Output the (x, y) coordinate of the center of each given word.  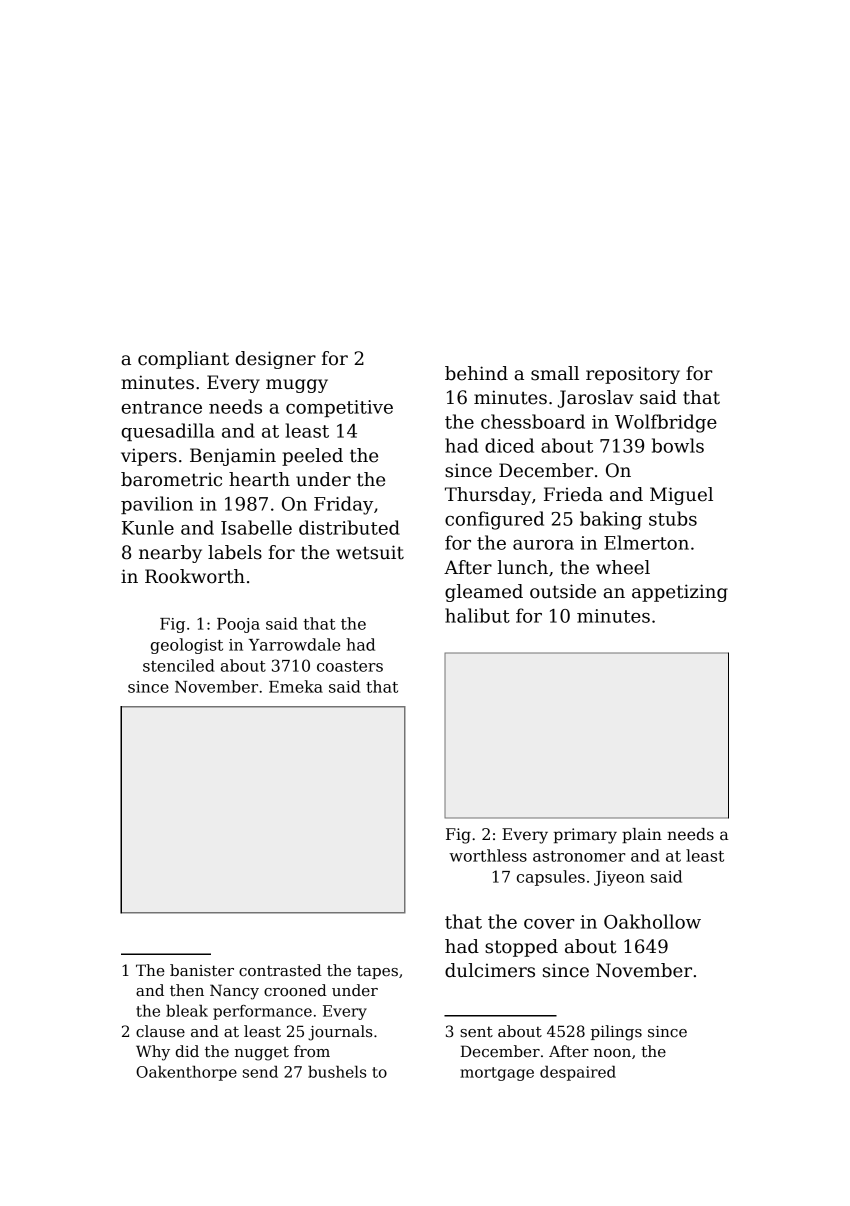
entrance (161, 407)
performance (262, 1012)
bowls (678, 445)
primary (585, 836)
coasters (350, 666)
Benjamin (233, 457)
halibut (477, 615)
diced (509, 445)
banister (202, 970)
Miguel (681, 496)
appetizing (680, 593)
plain (642, 835)
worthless (488, 855)
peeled (312, 457)
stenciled (179, 665)
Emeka (296, 686)
